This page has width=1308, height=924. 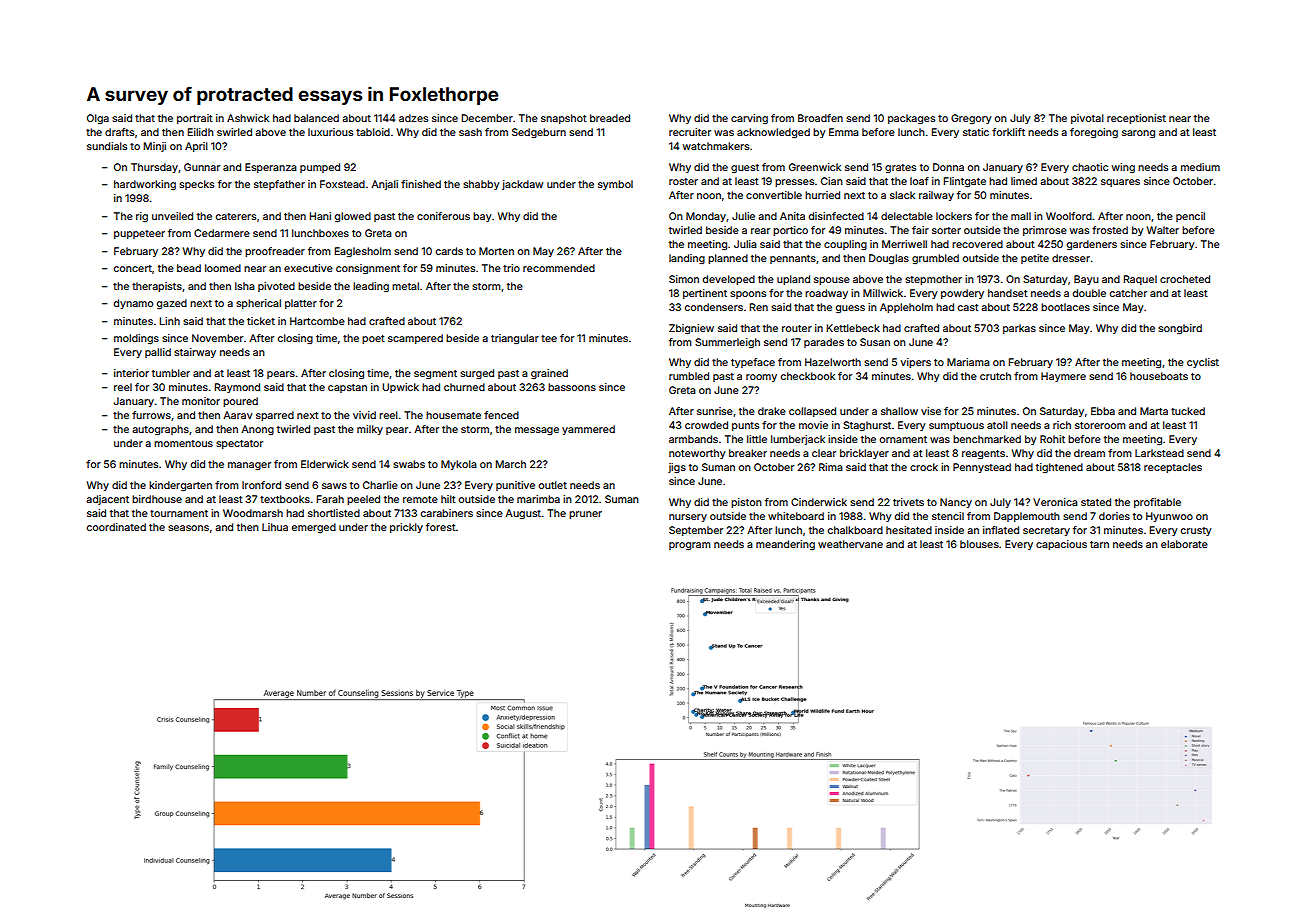 What do you see at coordinates (1045, 231) in the page?
I see `primrose` at bounding box center [1045, 231].
